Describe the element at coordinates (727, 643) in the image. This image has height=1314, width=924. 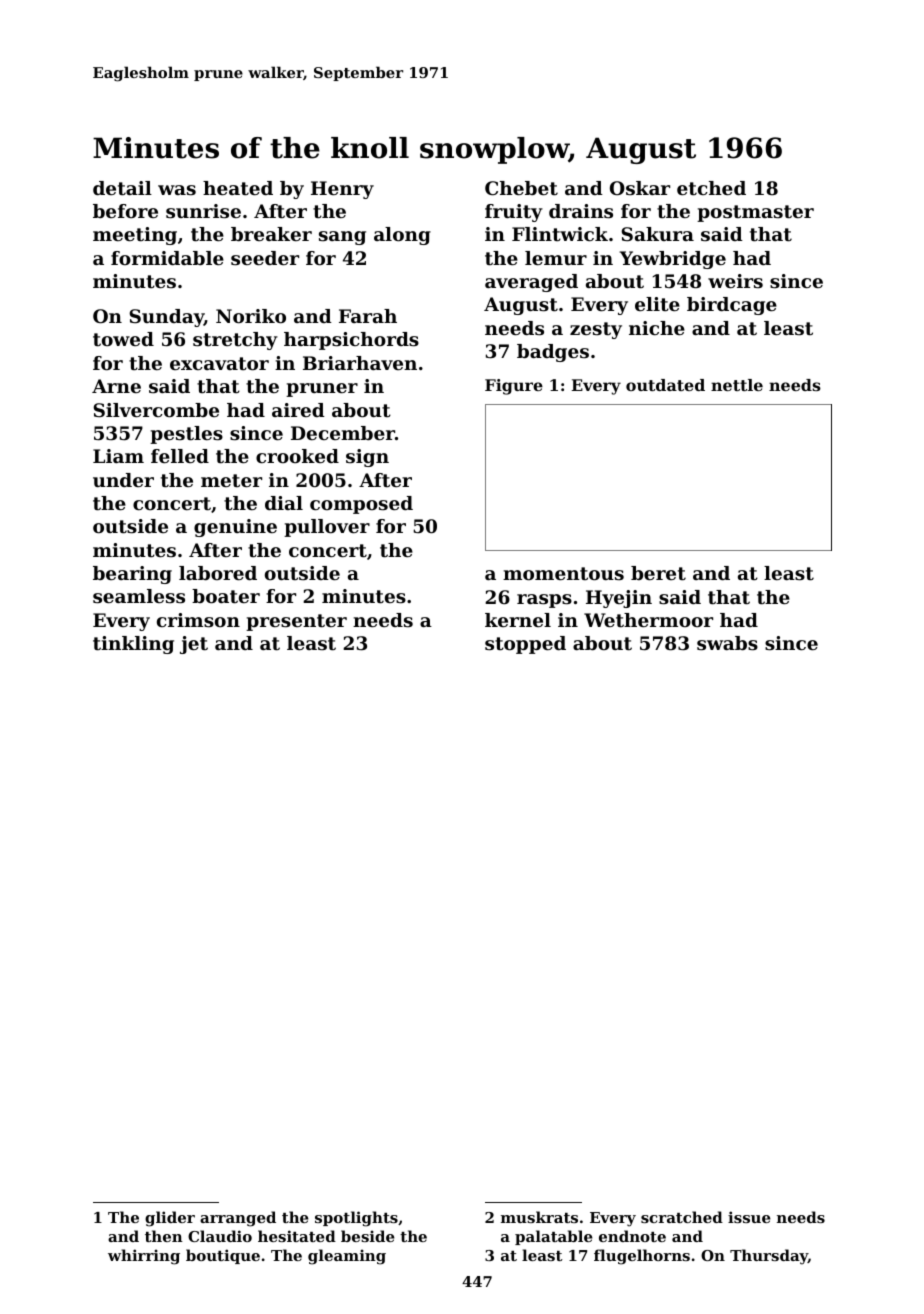
I see `swabs` at that location.
